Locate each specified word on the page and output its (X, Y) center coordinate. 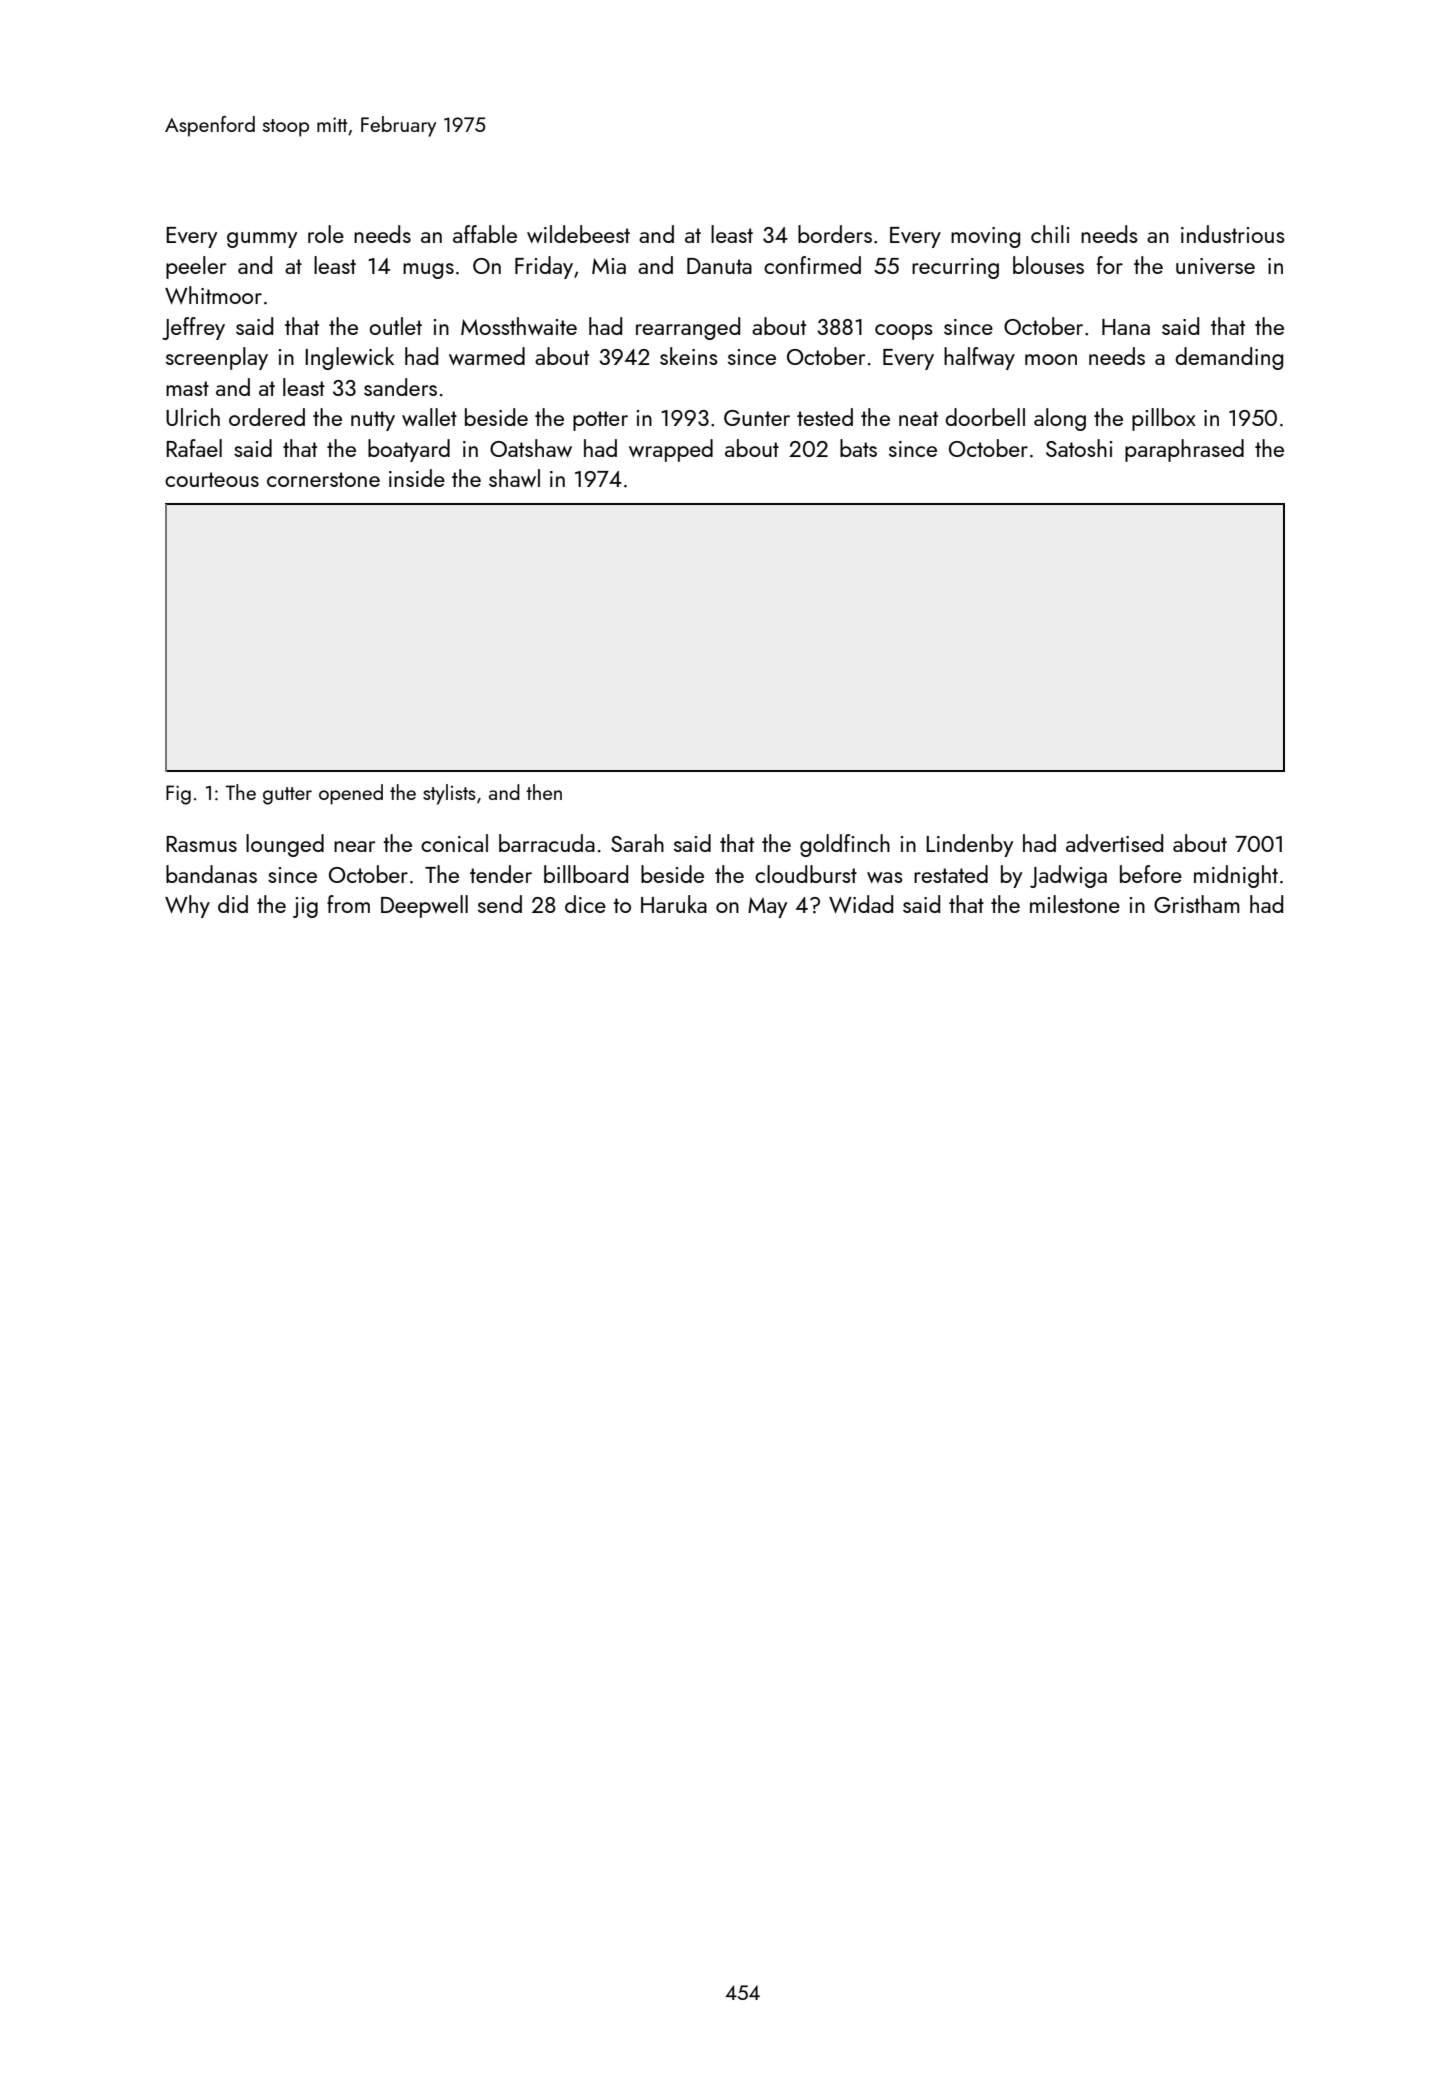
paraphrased (1184, 450)
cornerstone (323, 479)
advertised (1114, 843)
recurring (955, 268)
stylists (449, 794)
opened (351, 794)
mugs (428, 271)
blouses (1048, 265)
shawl (514, 478)
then (544, 792)
